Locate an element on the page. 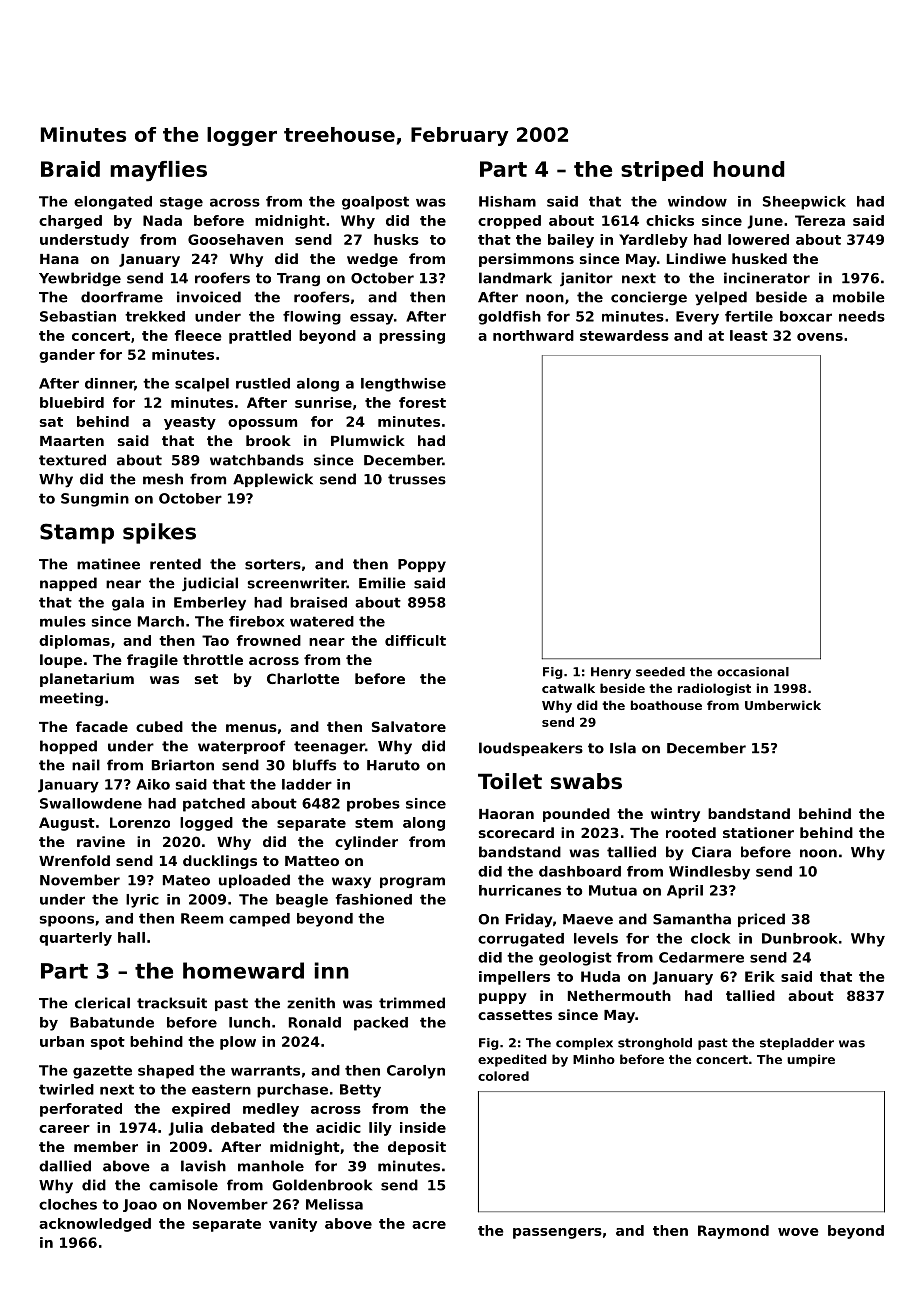 This document has width=924, height=1308. matinee is located at coordinates (108, 564).
